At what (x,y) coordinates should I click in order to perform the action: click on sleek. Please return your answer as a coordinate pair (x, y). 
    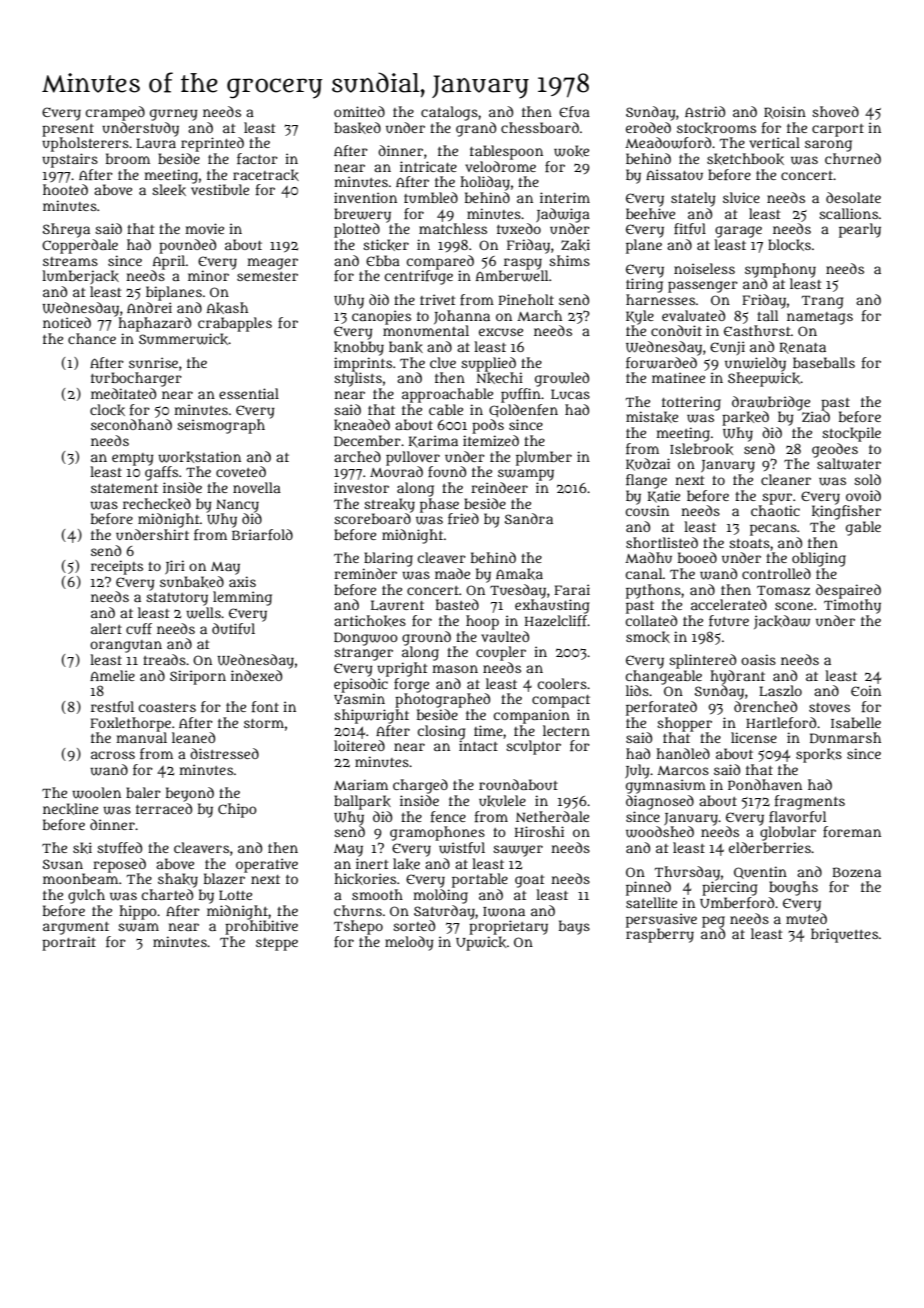
    Looking at the image, I should click on (169, 190).
